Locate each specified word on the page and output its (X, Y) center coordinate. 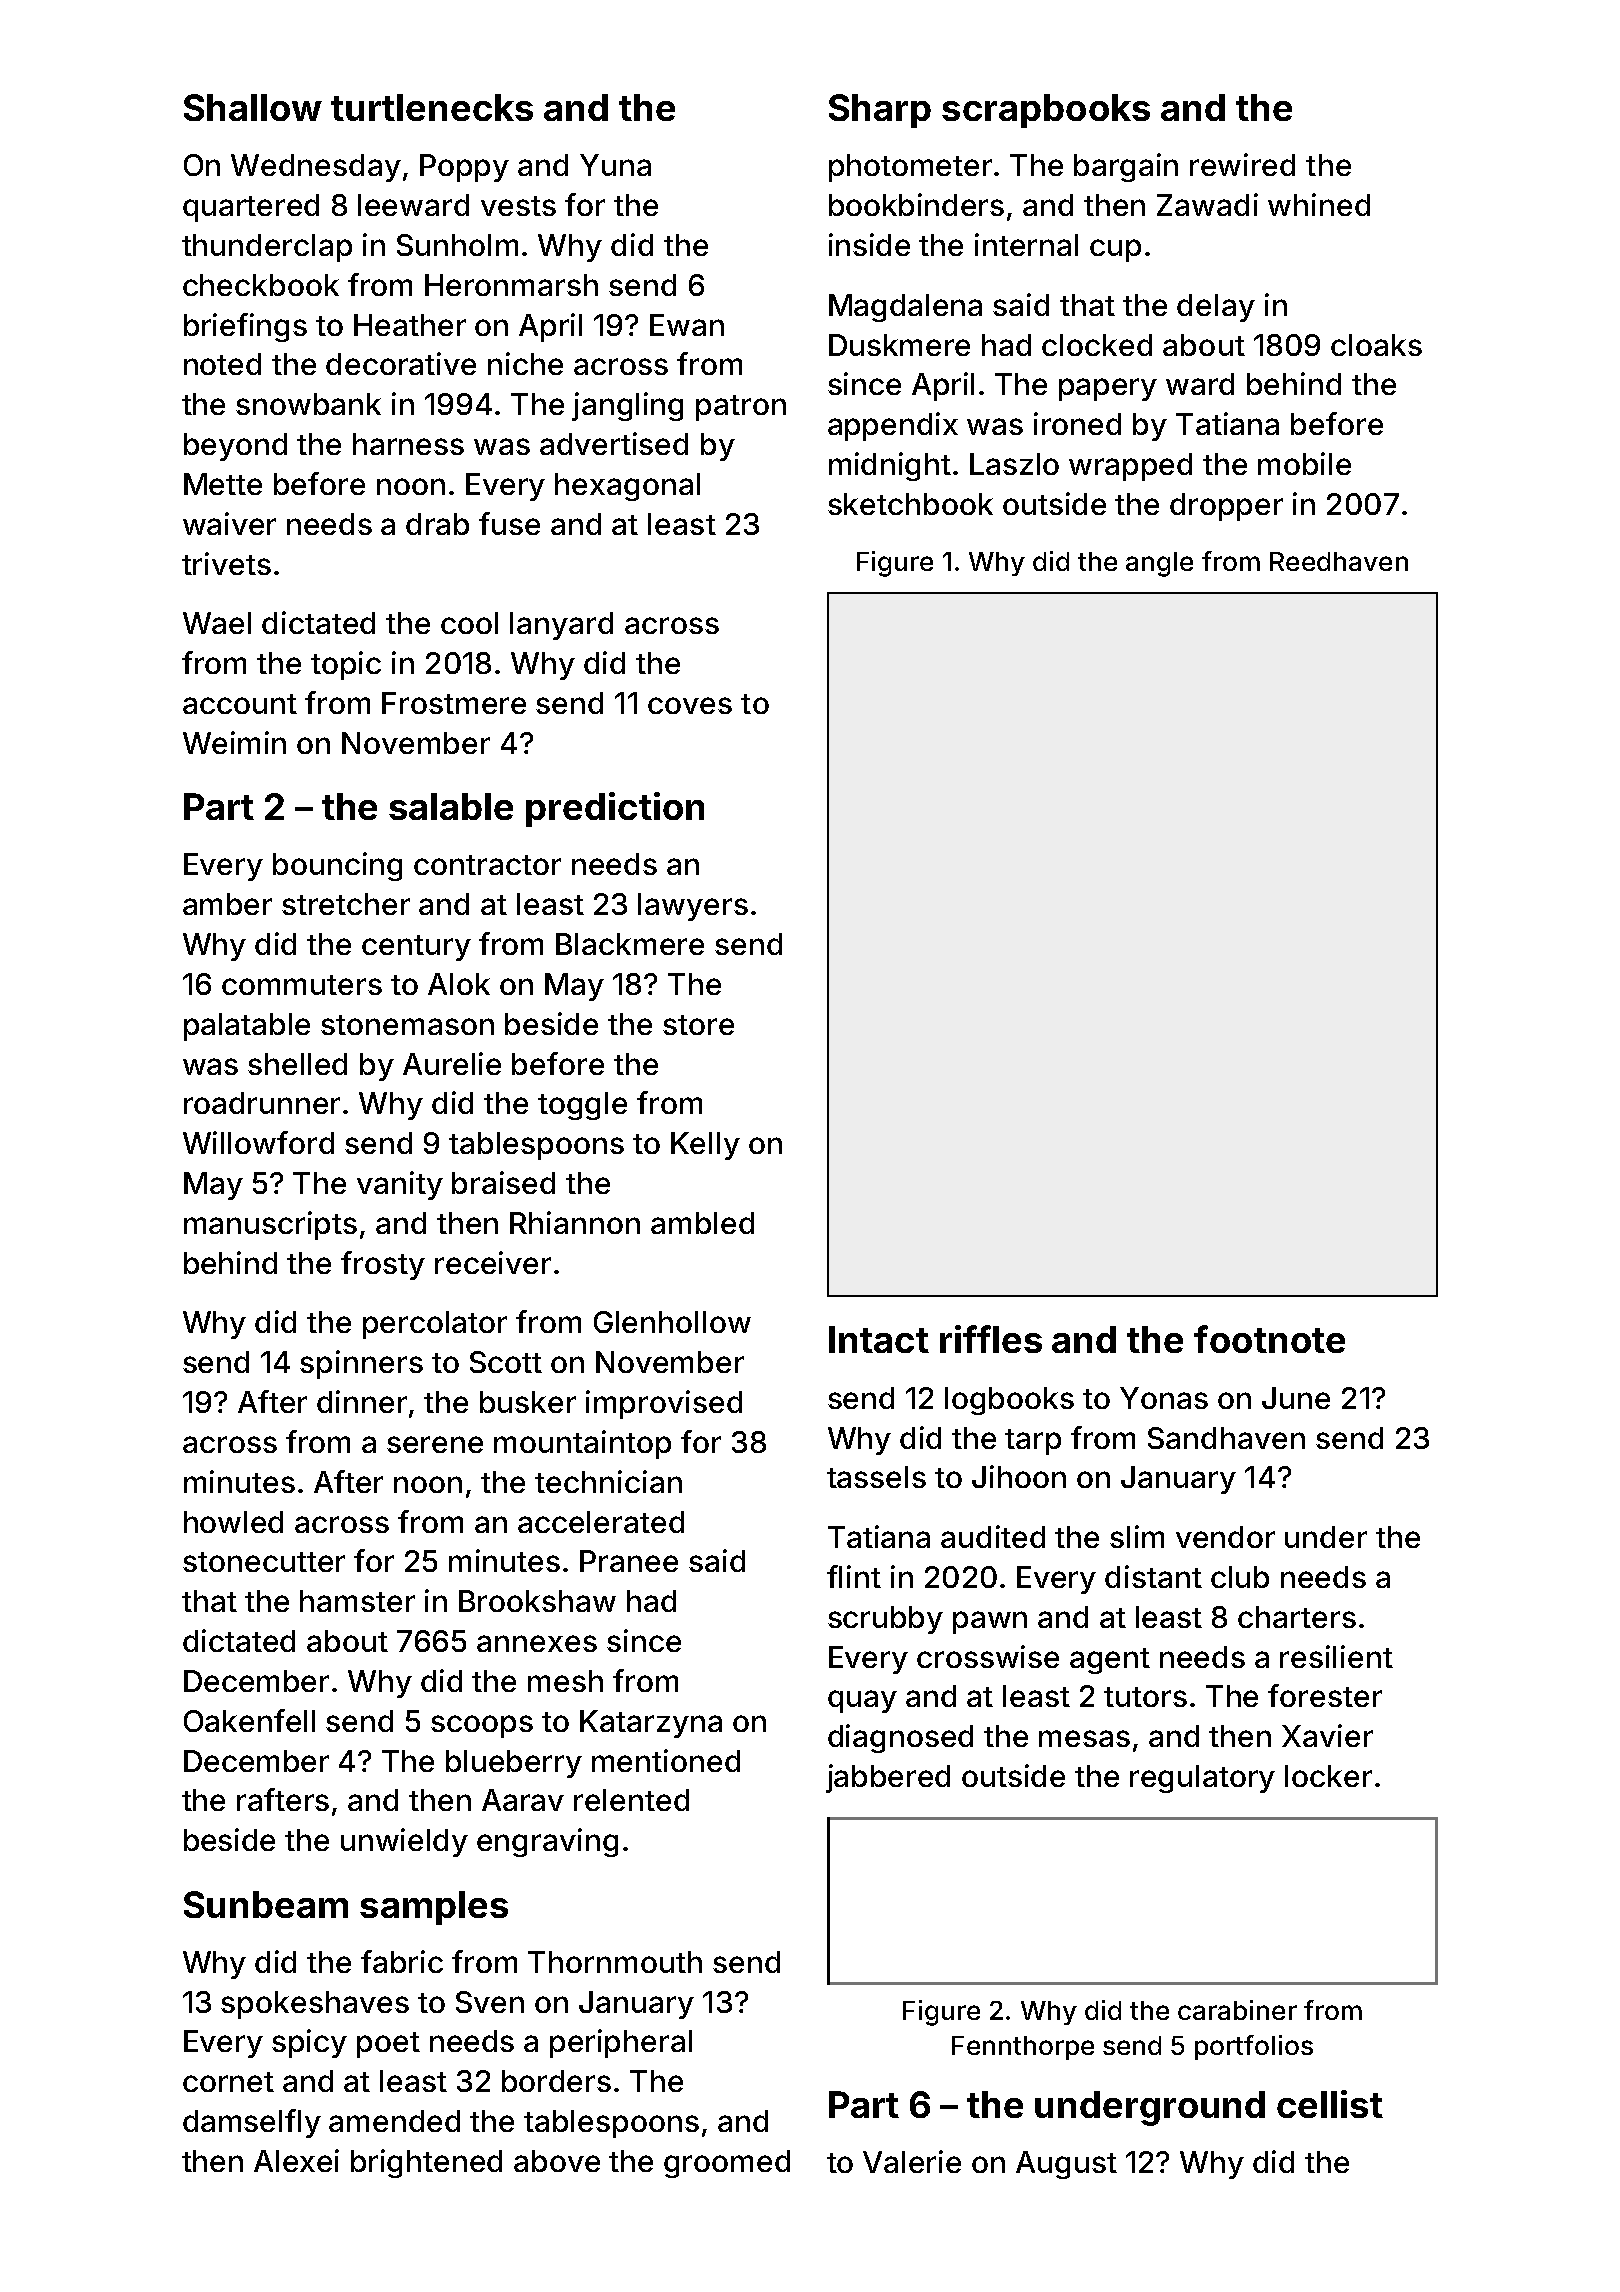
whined (1319, 204)
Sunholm (457, 245)
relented (631, 1800)
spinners (361, 1364)
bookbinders (916, 204)
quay (862, 1701)
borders (556, 2081)
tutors (1145, 1697)
